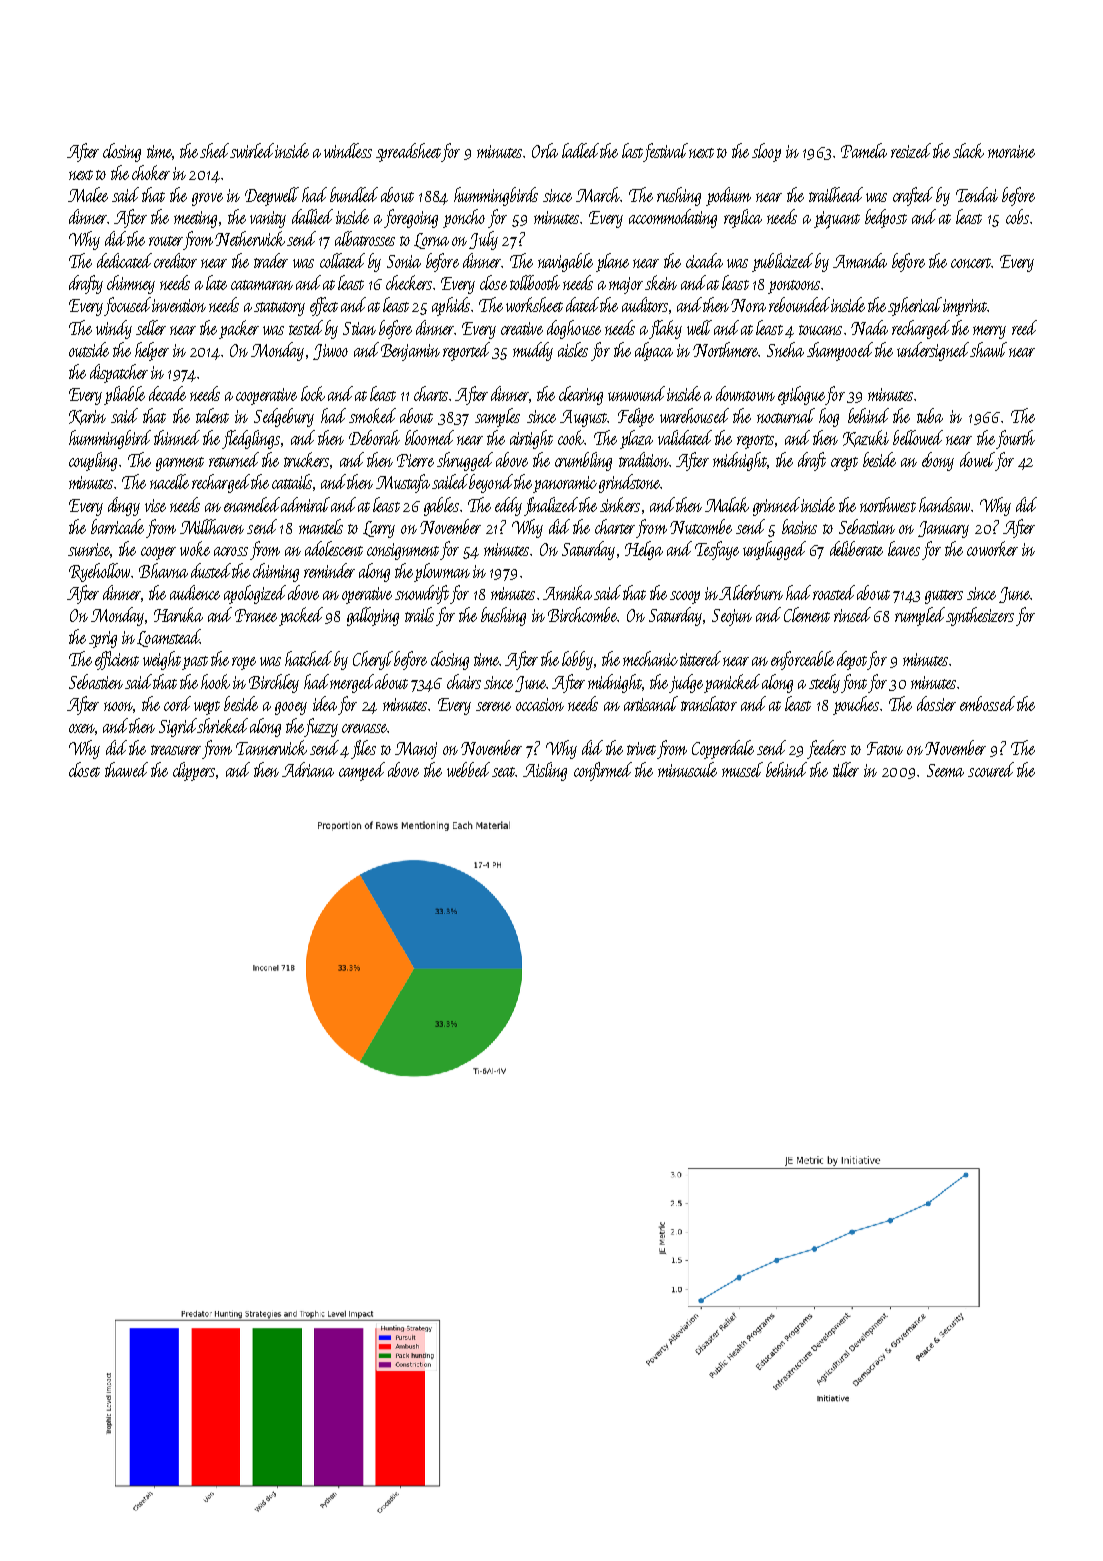 This document has height=1561, width=1103. Describe the element at coordinates (644, 550) in the document. I see `Helga` at that location.
